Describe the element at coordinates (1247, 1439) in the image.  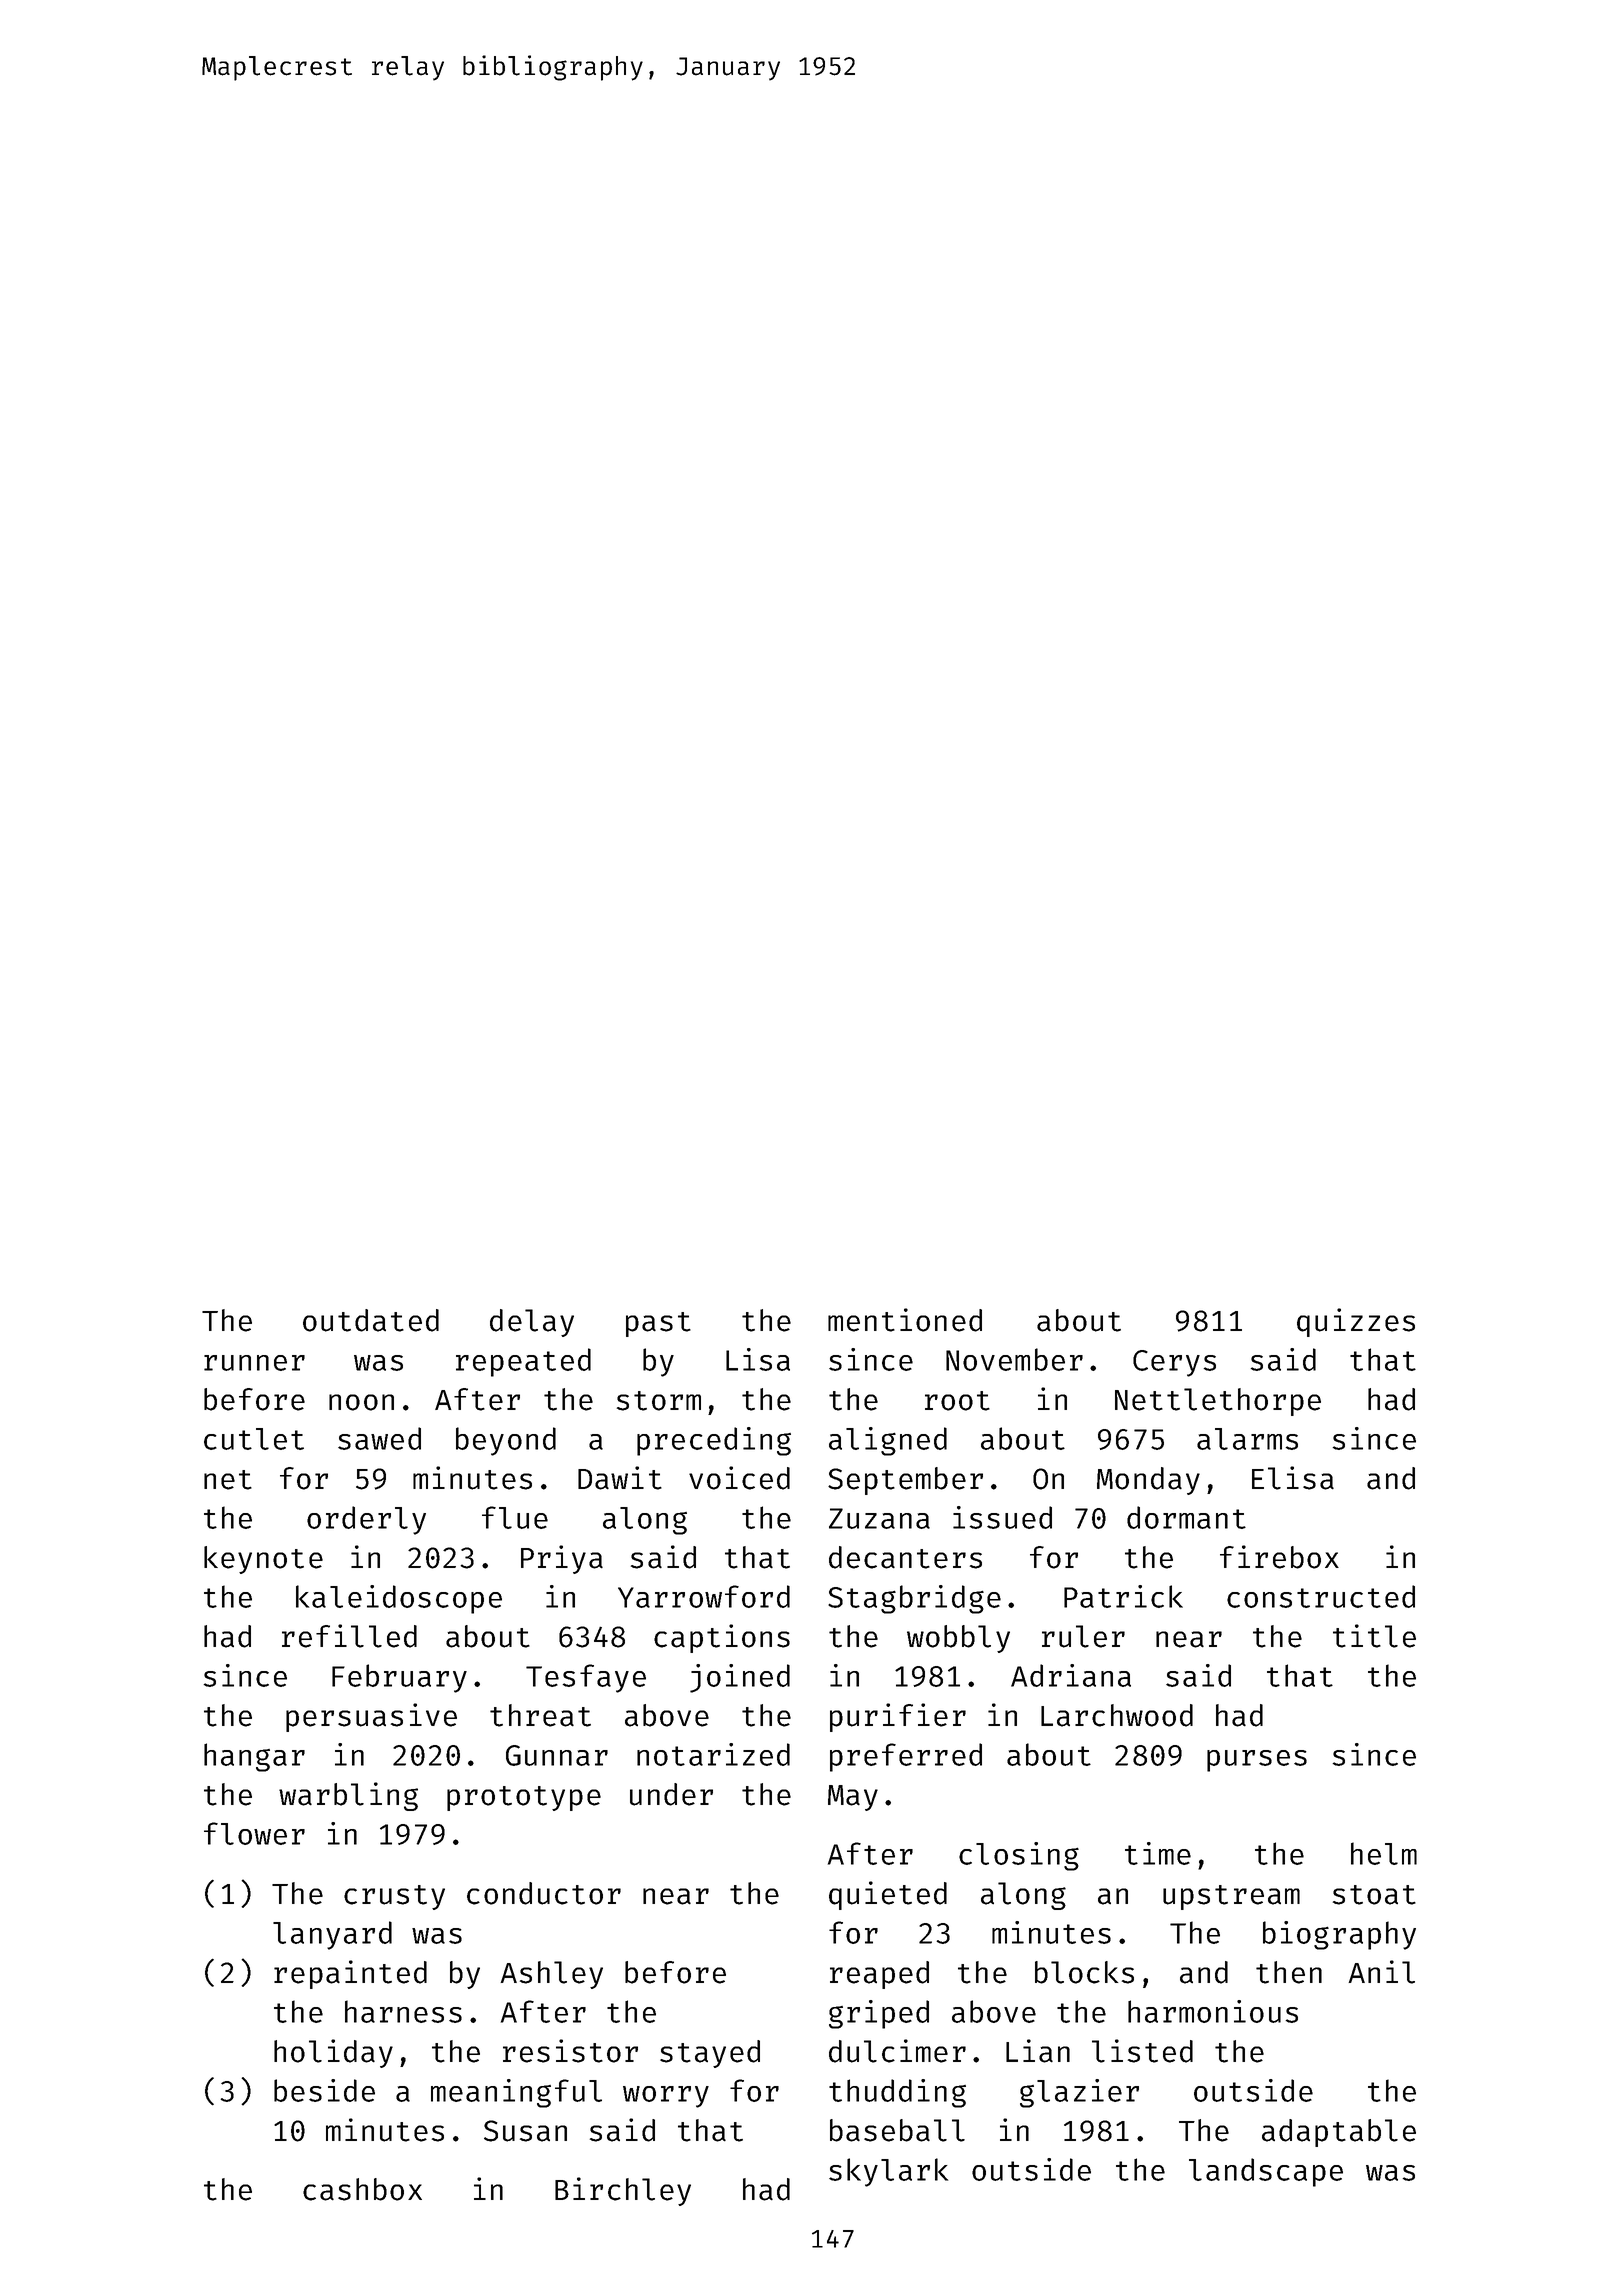
I see `alarms` at that location.
